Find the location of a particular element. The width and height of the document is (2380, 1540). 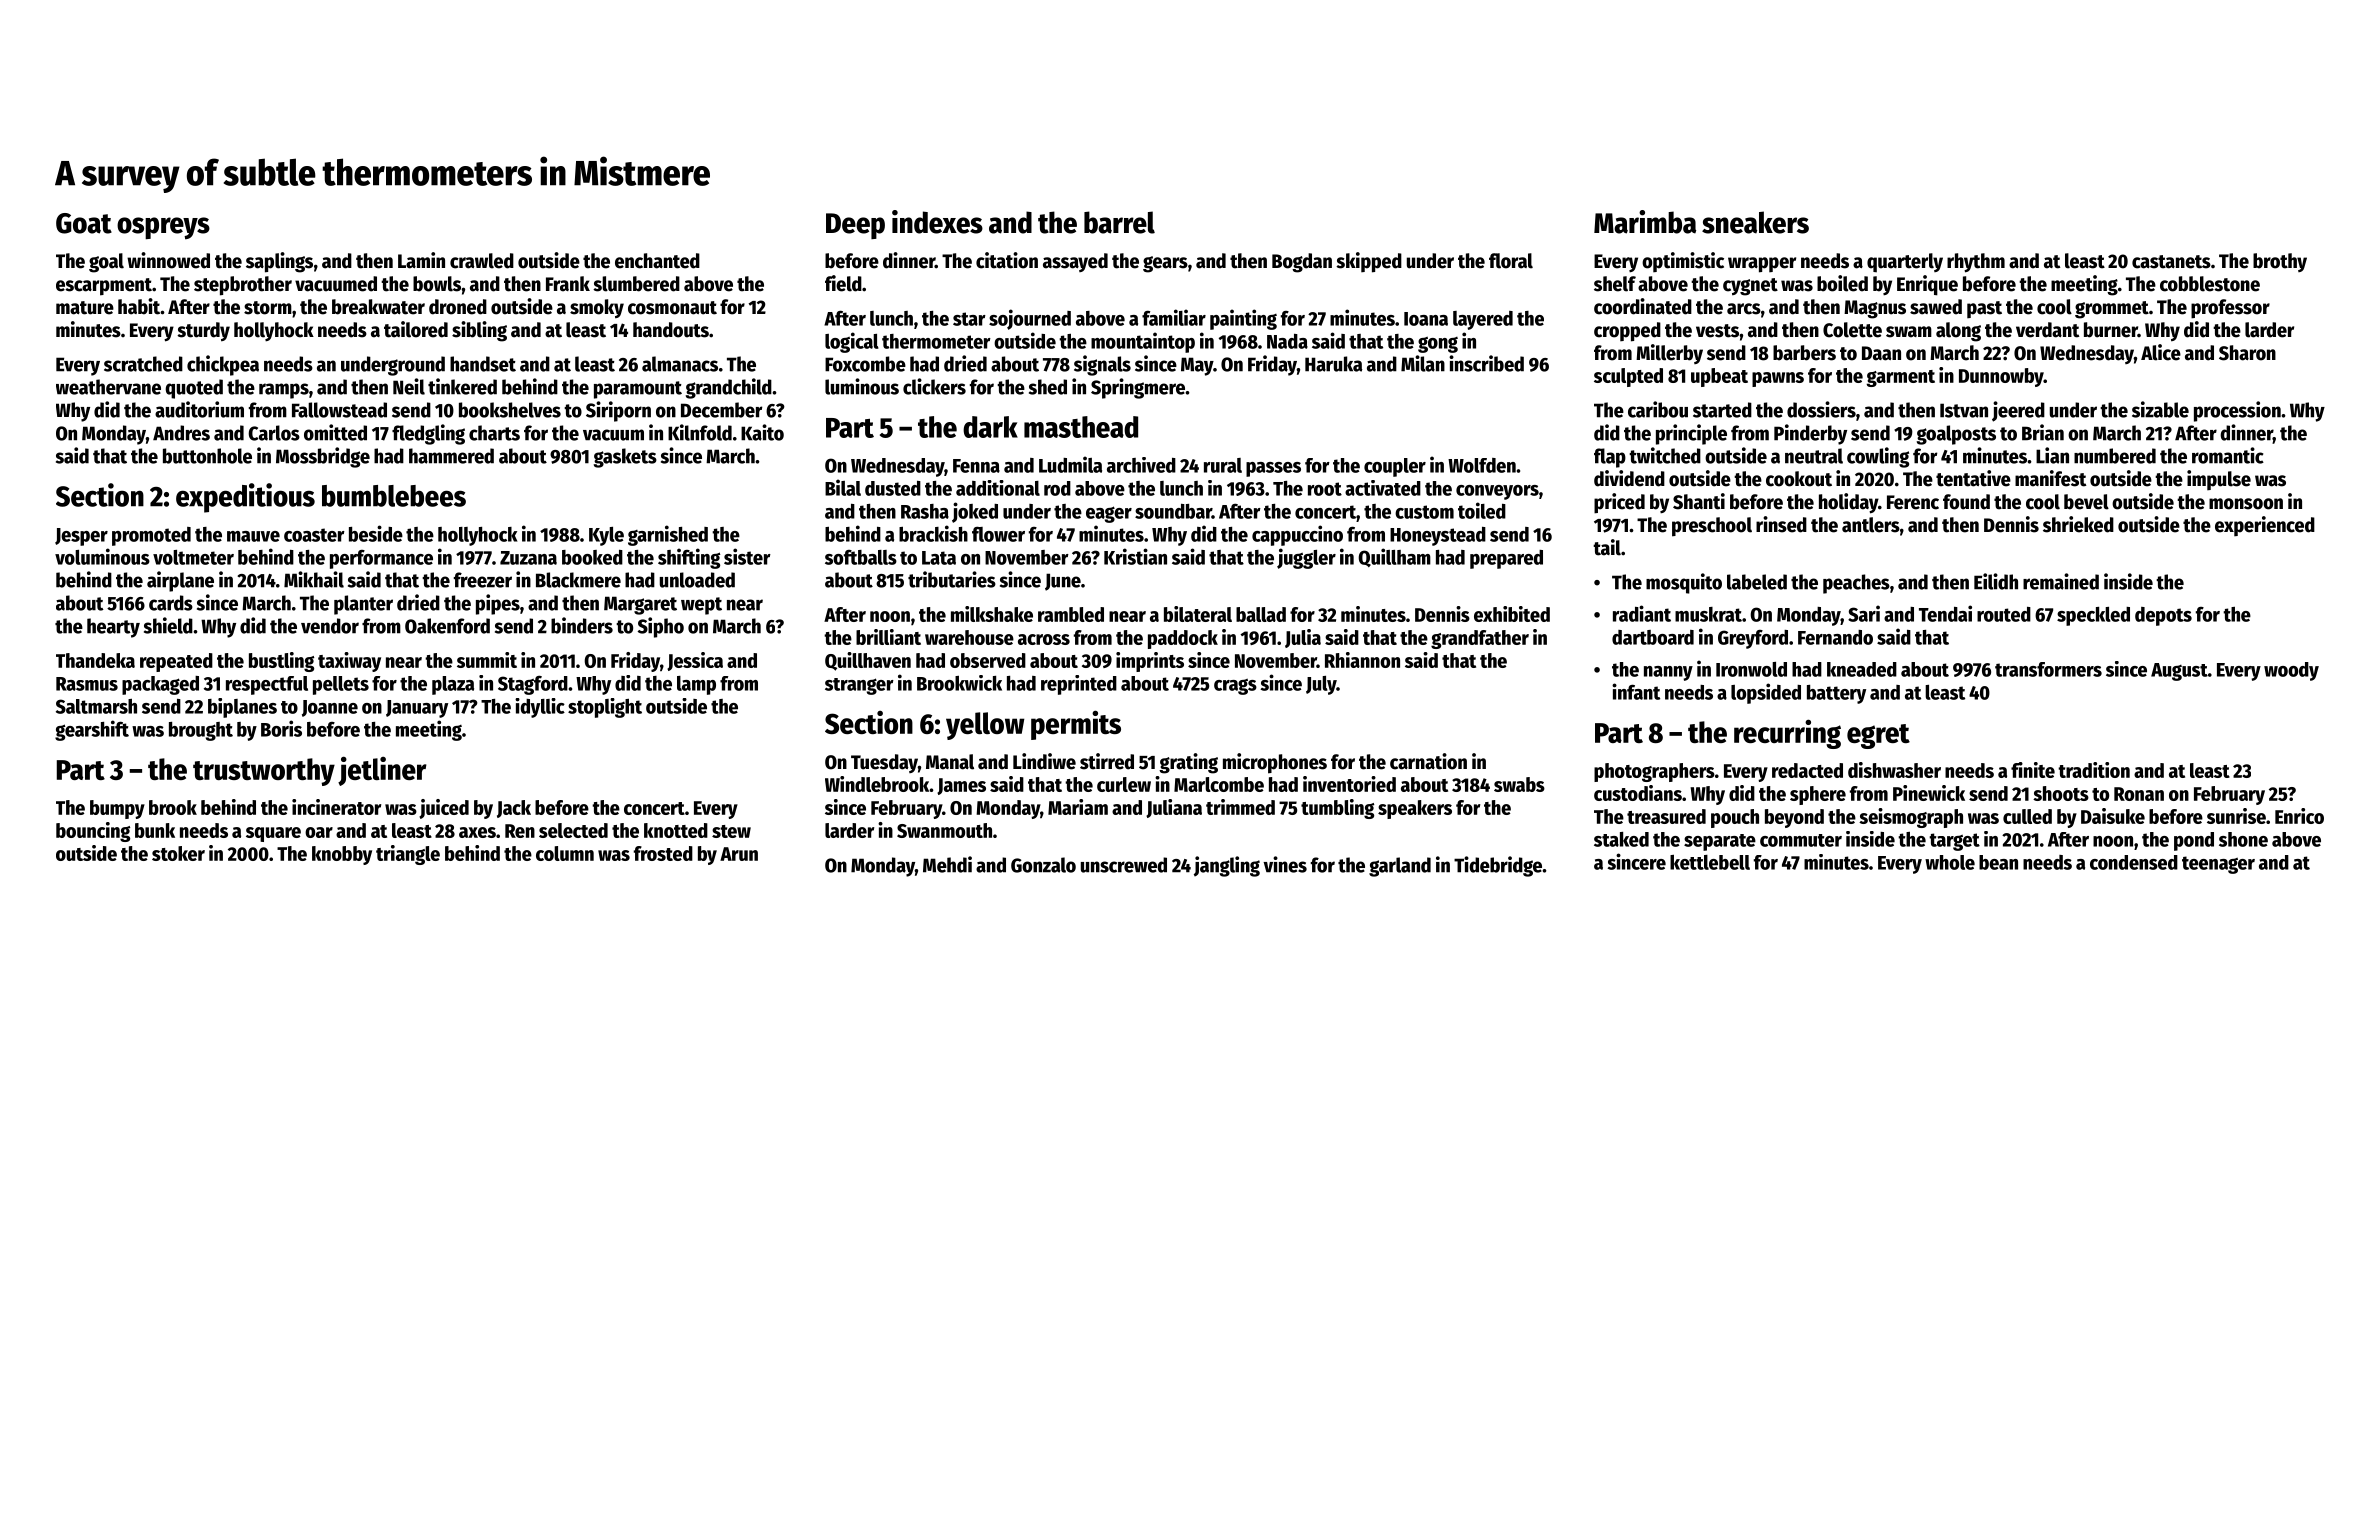

teenager is located at coordinates (2218, 865).
